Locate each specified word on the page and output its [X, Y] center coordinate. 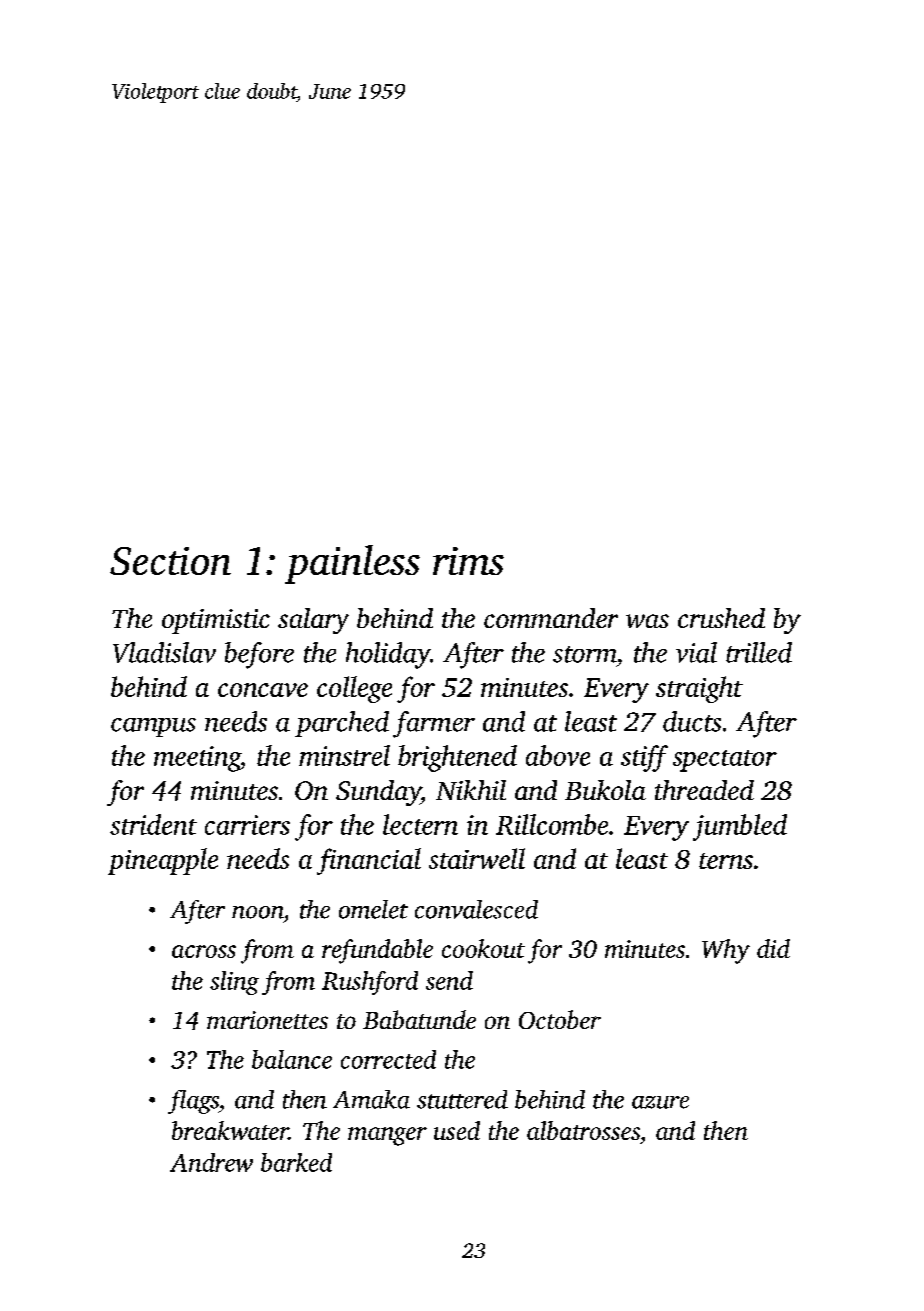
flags [193, 1102]
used [457, 1130]
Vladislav [164, 652]
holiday [388, 655]
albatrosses [583, 1130]
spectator [725, 761]
